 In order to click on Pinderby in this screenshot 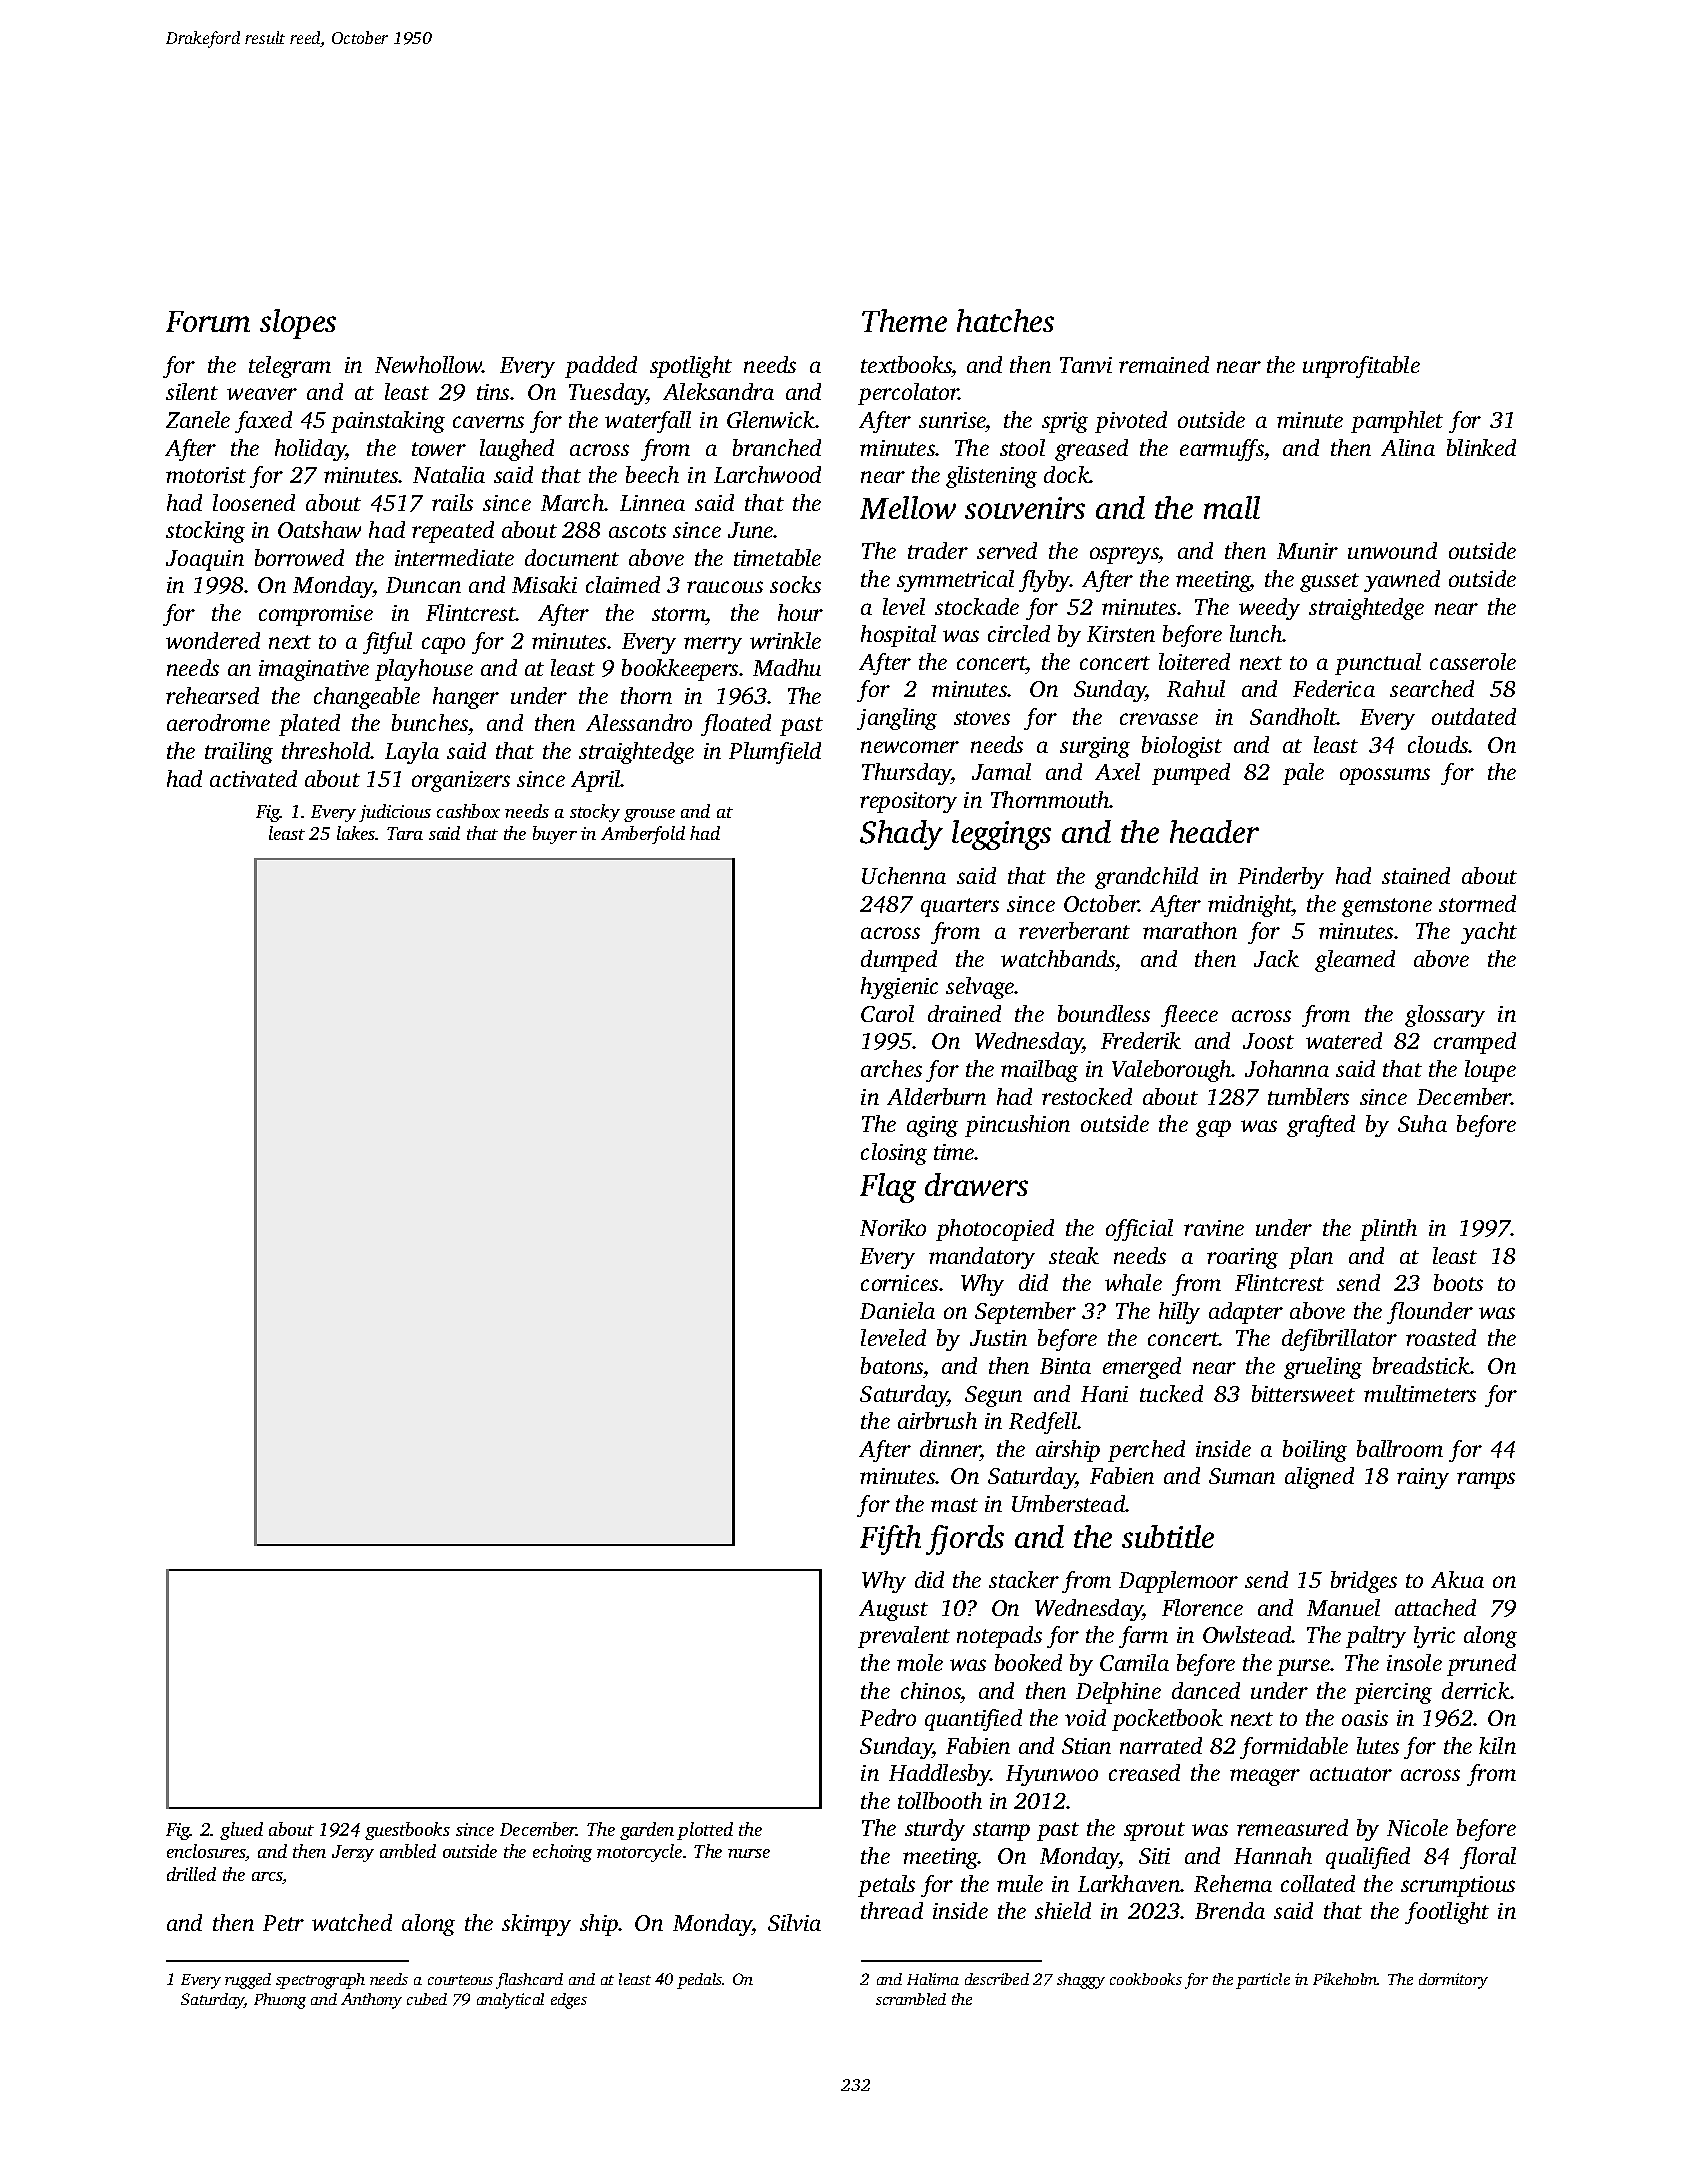, I will do `click(1281, 878)`.
